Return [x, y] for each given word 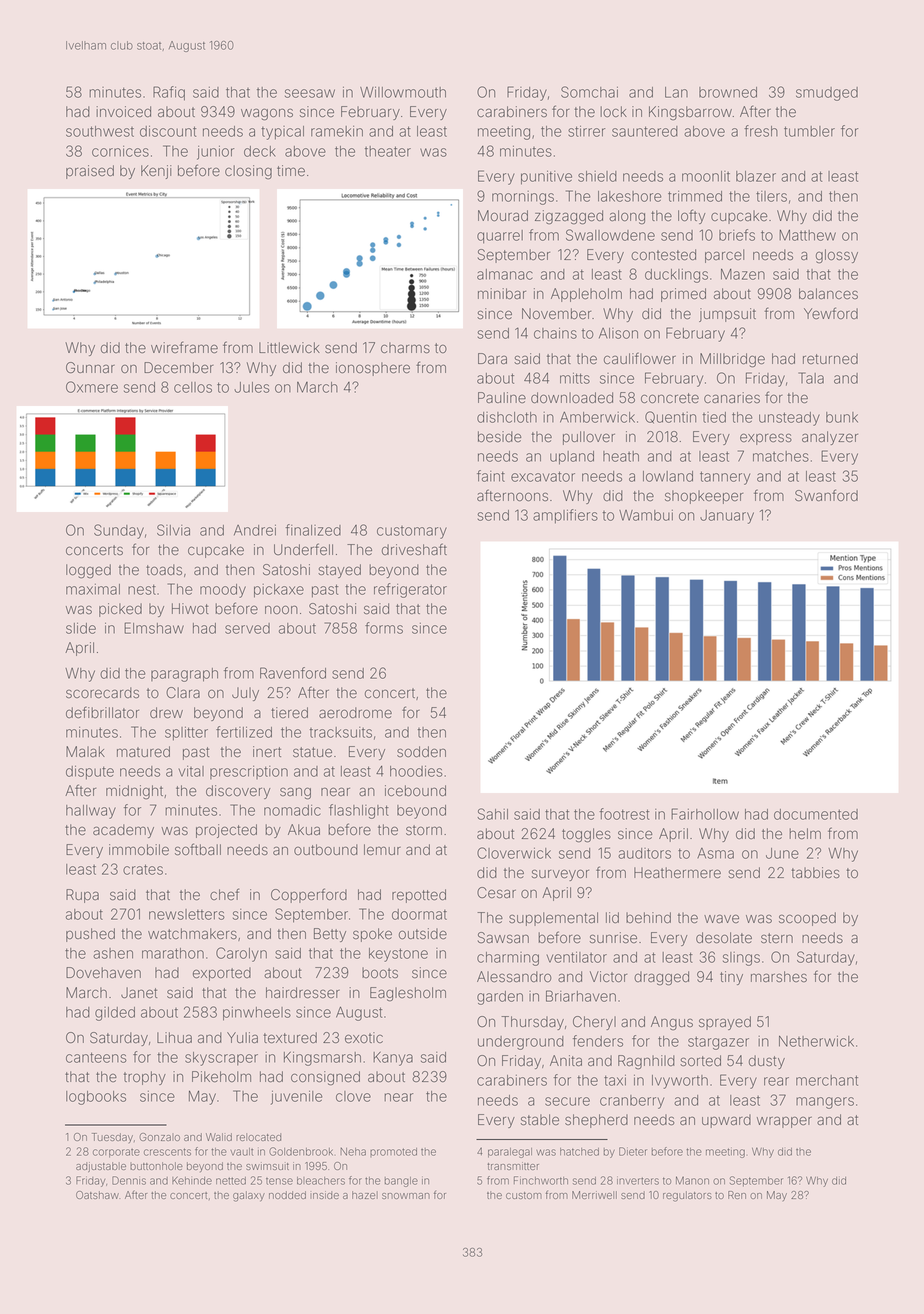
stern [777, 938]
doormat [419, 914]
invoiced [123, 112]
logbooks [96, 1098]
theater [388, 151]
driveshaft [414, 549]
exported [222, 974]
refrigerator [410, 590]
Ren [737, 1195]
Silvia [173, 530]
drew [166, 713]
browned [728, 92]
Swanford [826, 495]
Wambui [646, 515]
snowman [406, 1196]
